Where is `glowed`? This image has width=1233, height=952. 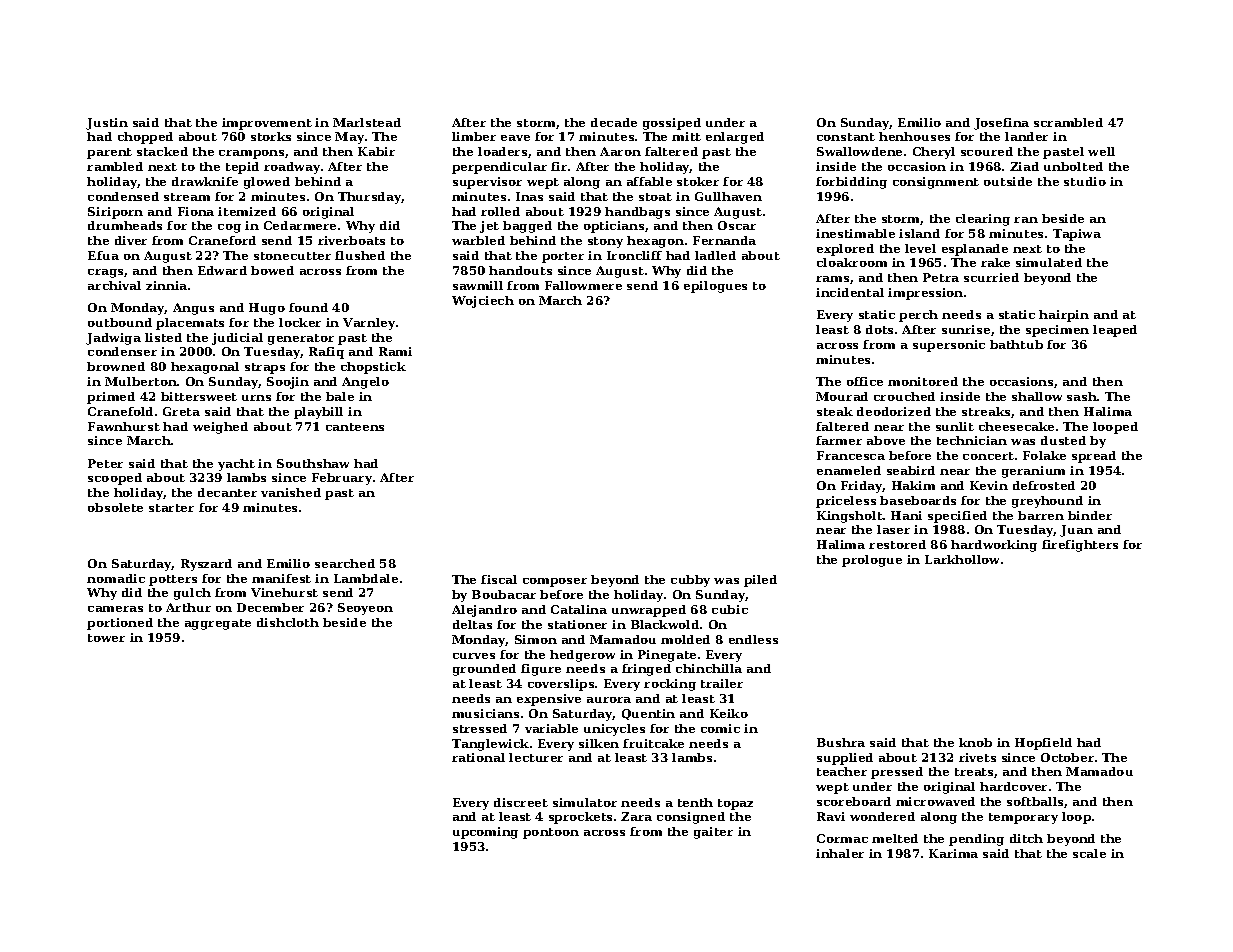
glowed is located at coordinates (267, 183).
